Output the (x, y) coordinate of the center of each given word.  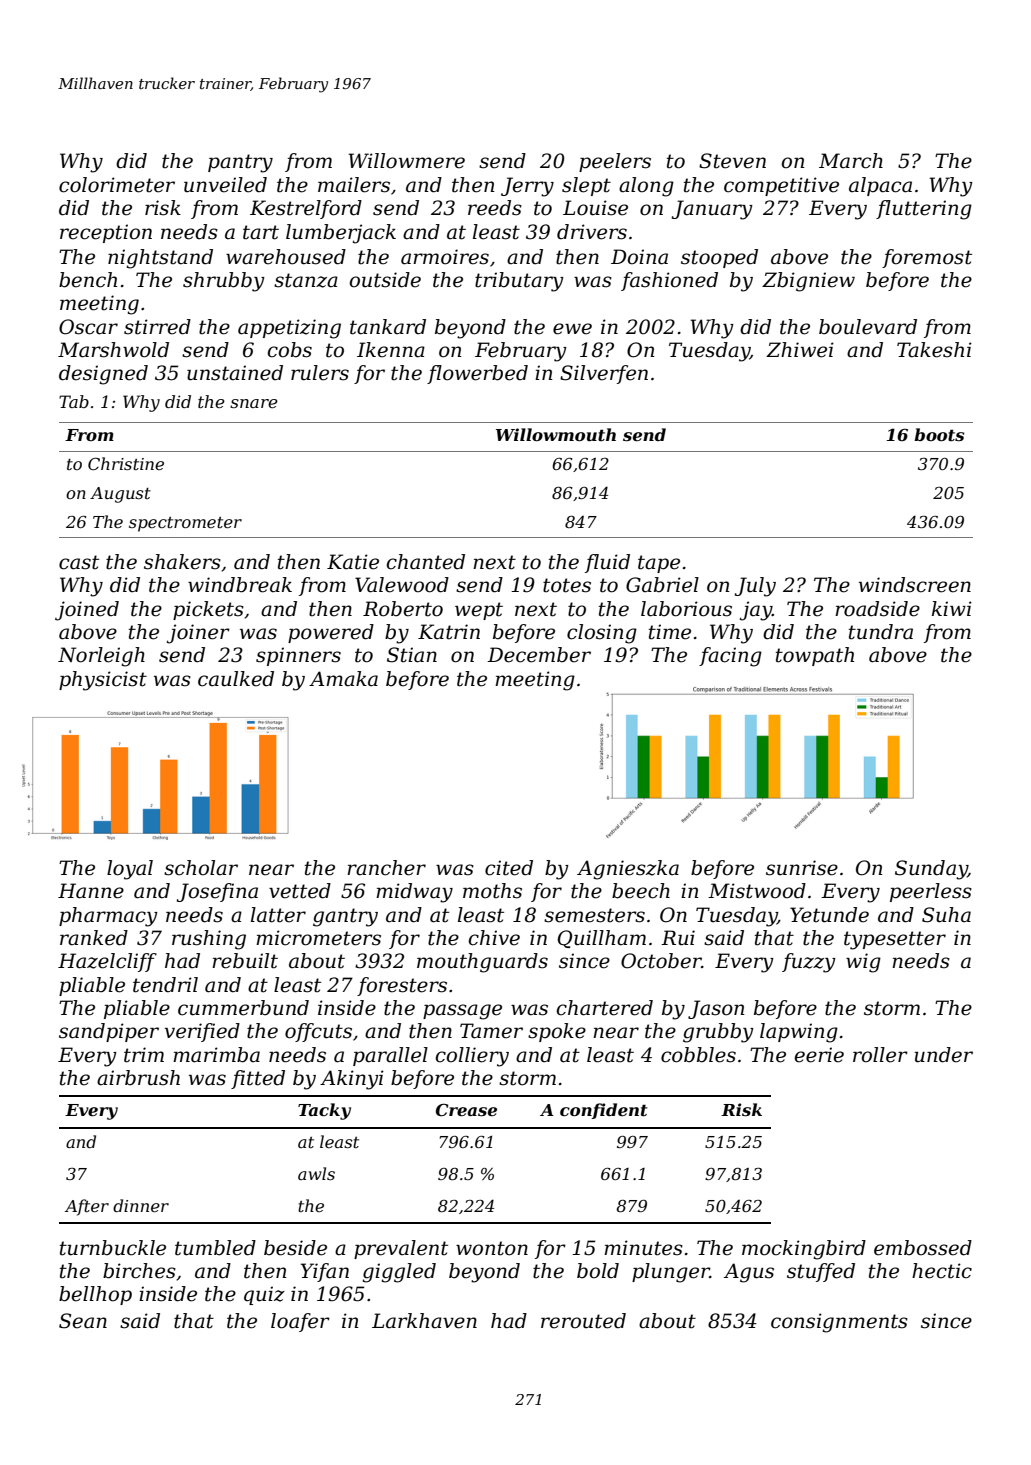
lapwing (799, 1033)
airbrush (138, 1078)
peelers (615, 162)
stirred (157, 327)
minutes (643, 1248)
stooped (719, 258)
